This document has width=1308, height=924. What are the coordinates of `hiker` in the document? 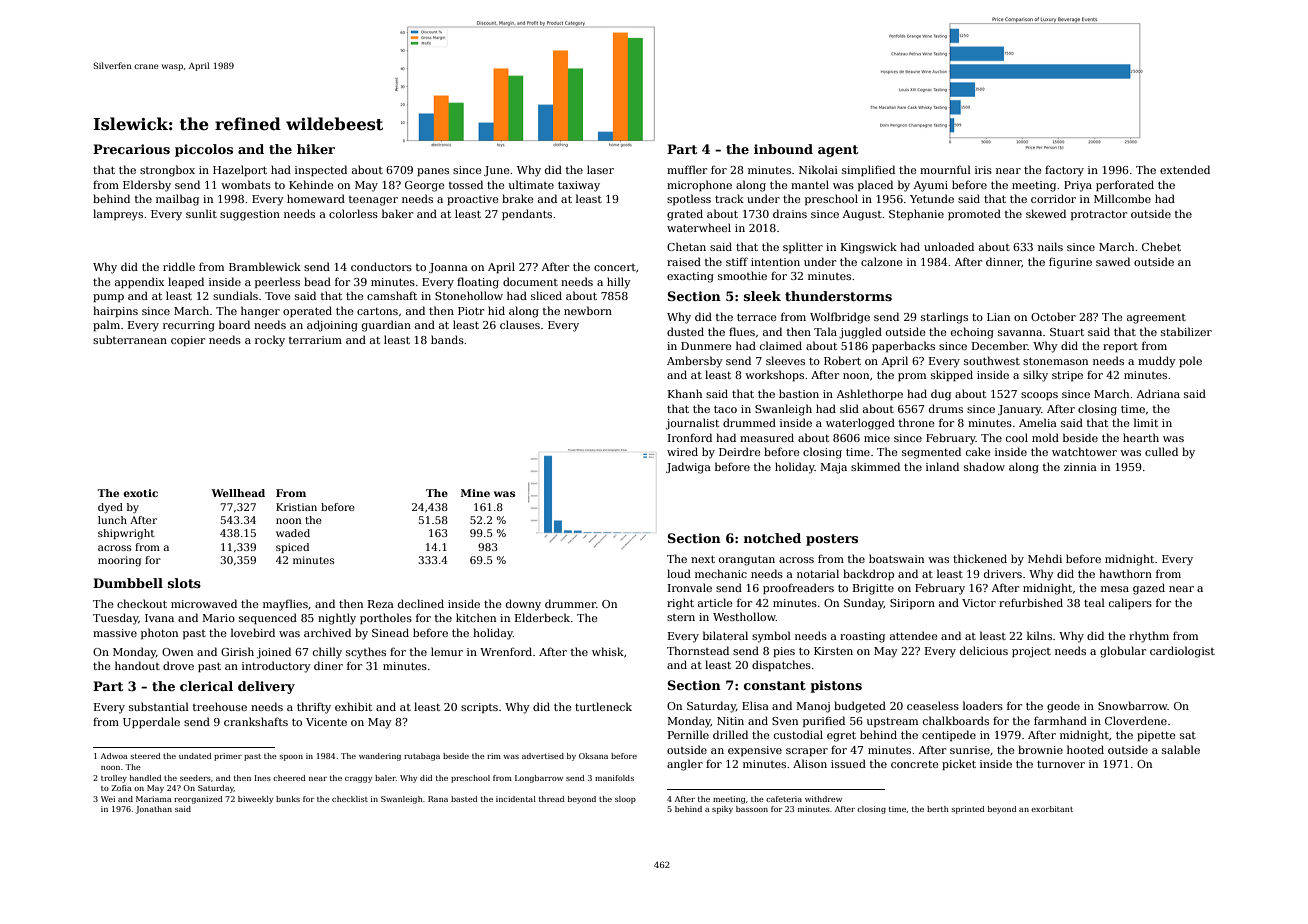 It's located at (316, 149).
